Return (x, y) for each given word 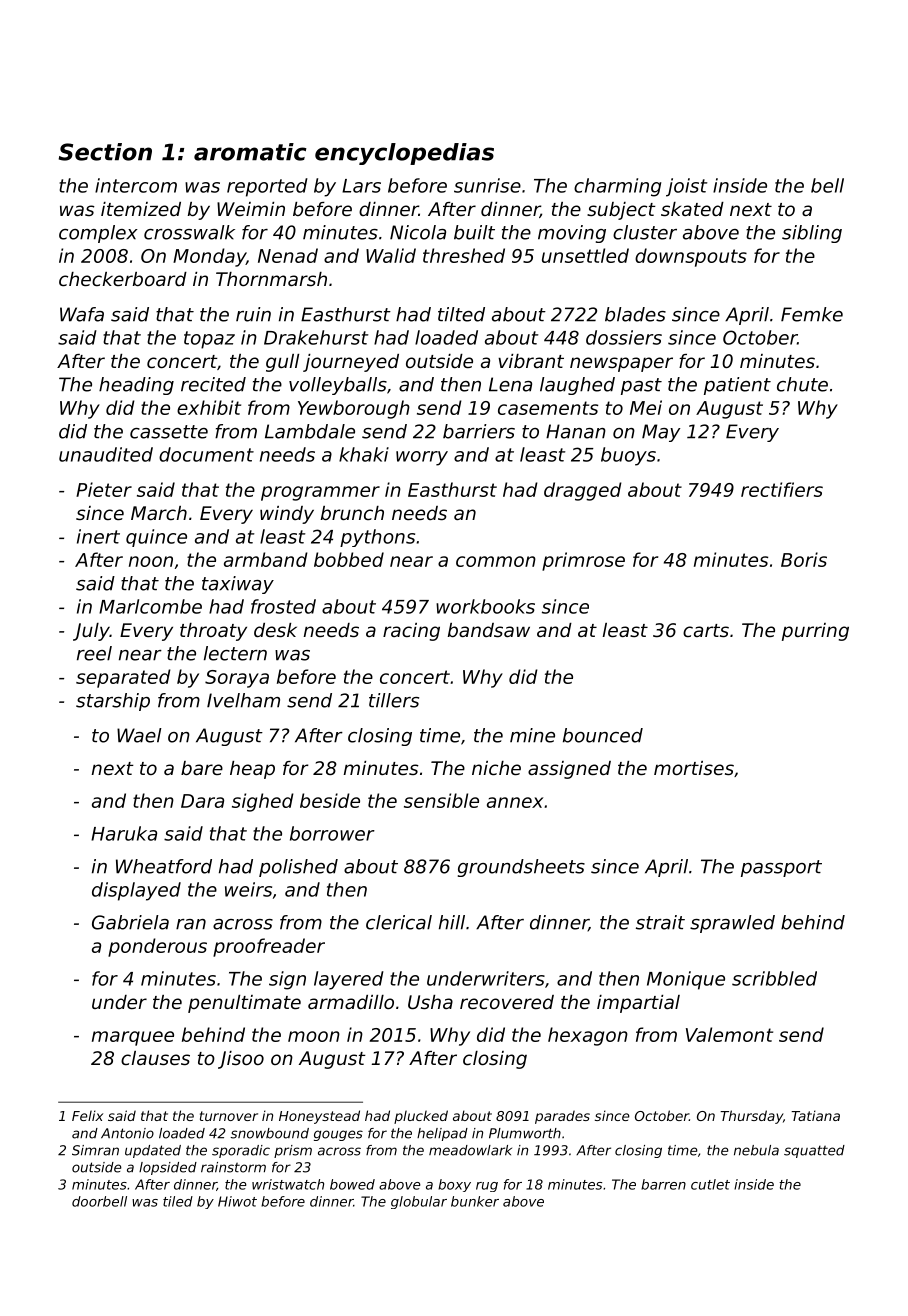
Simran (95, 1150)
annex (515, 802)
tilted (461, 314)
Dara (202, 801)
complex (98, 234)
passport (781, 868)
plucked (421, 1117)
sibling (812, 234)
